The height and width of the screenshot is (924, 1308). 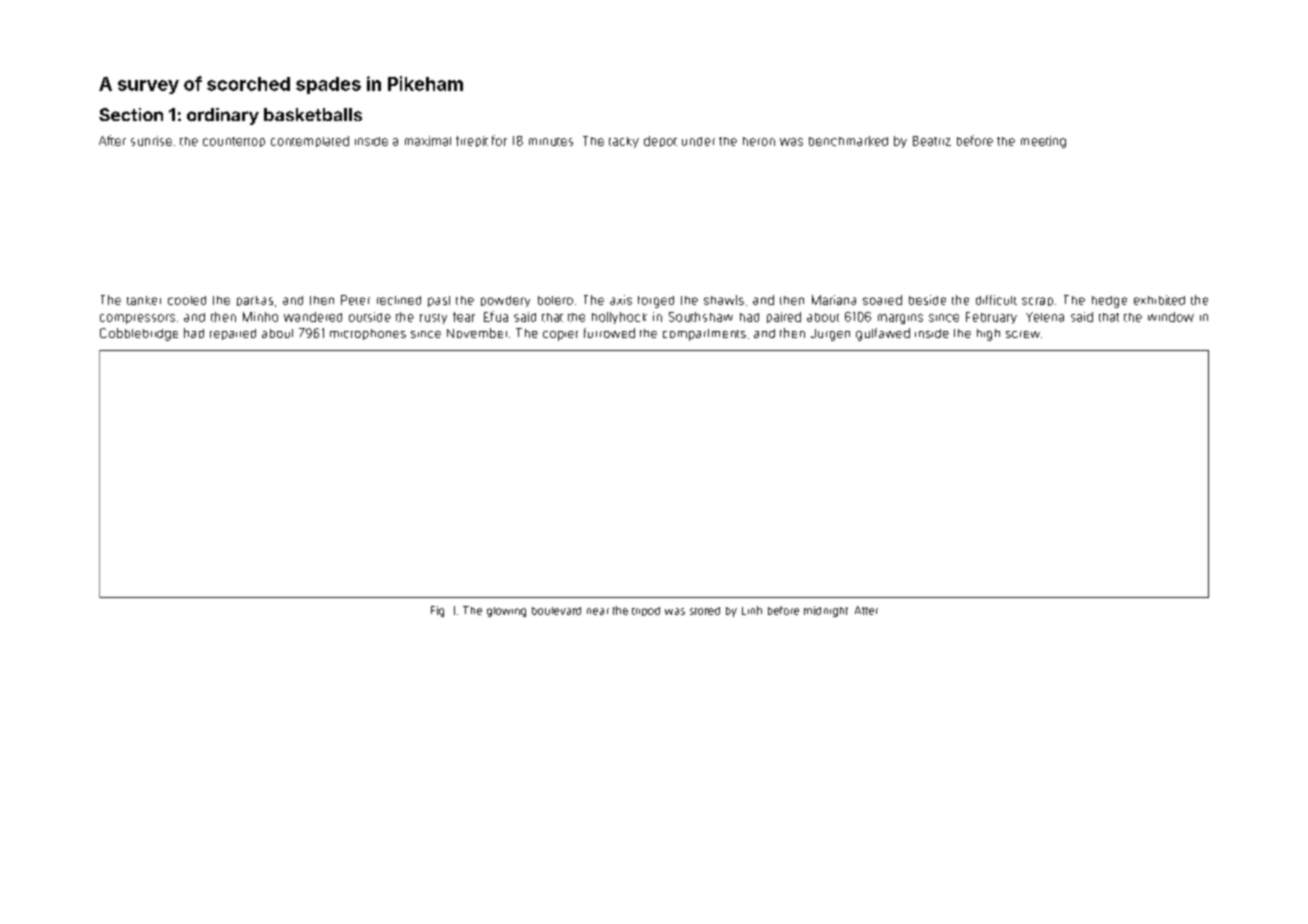 What do you see at coordinates (1159, 300) in the screenshot?
I see `exhibited` at bounding box center [1159, 300].
